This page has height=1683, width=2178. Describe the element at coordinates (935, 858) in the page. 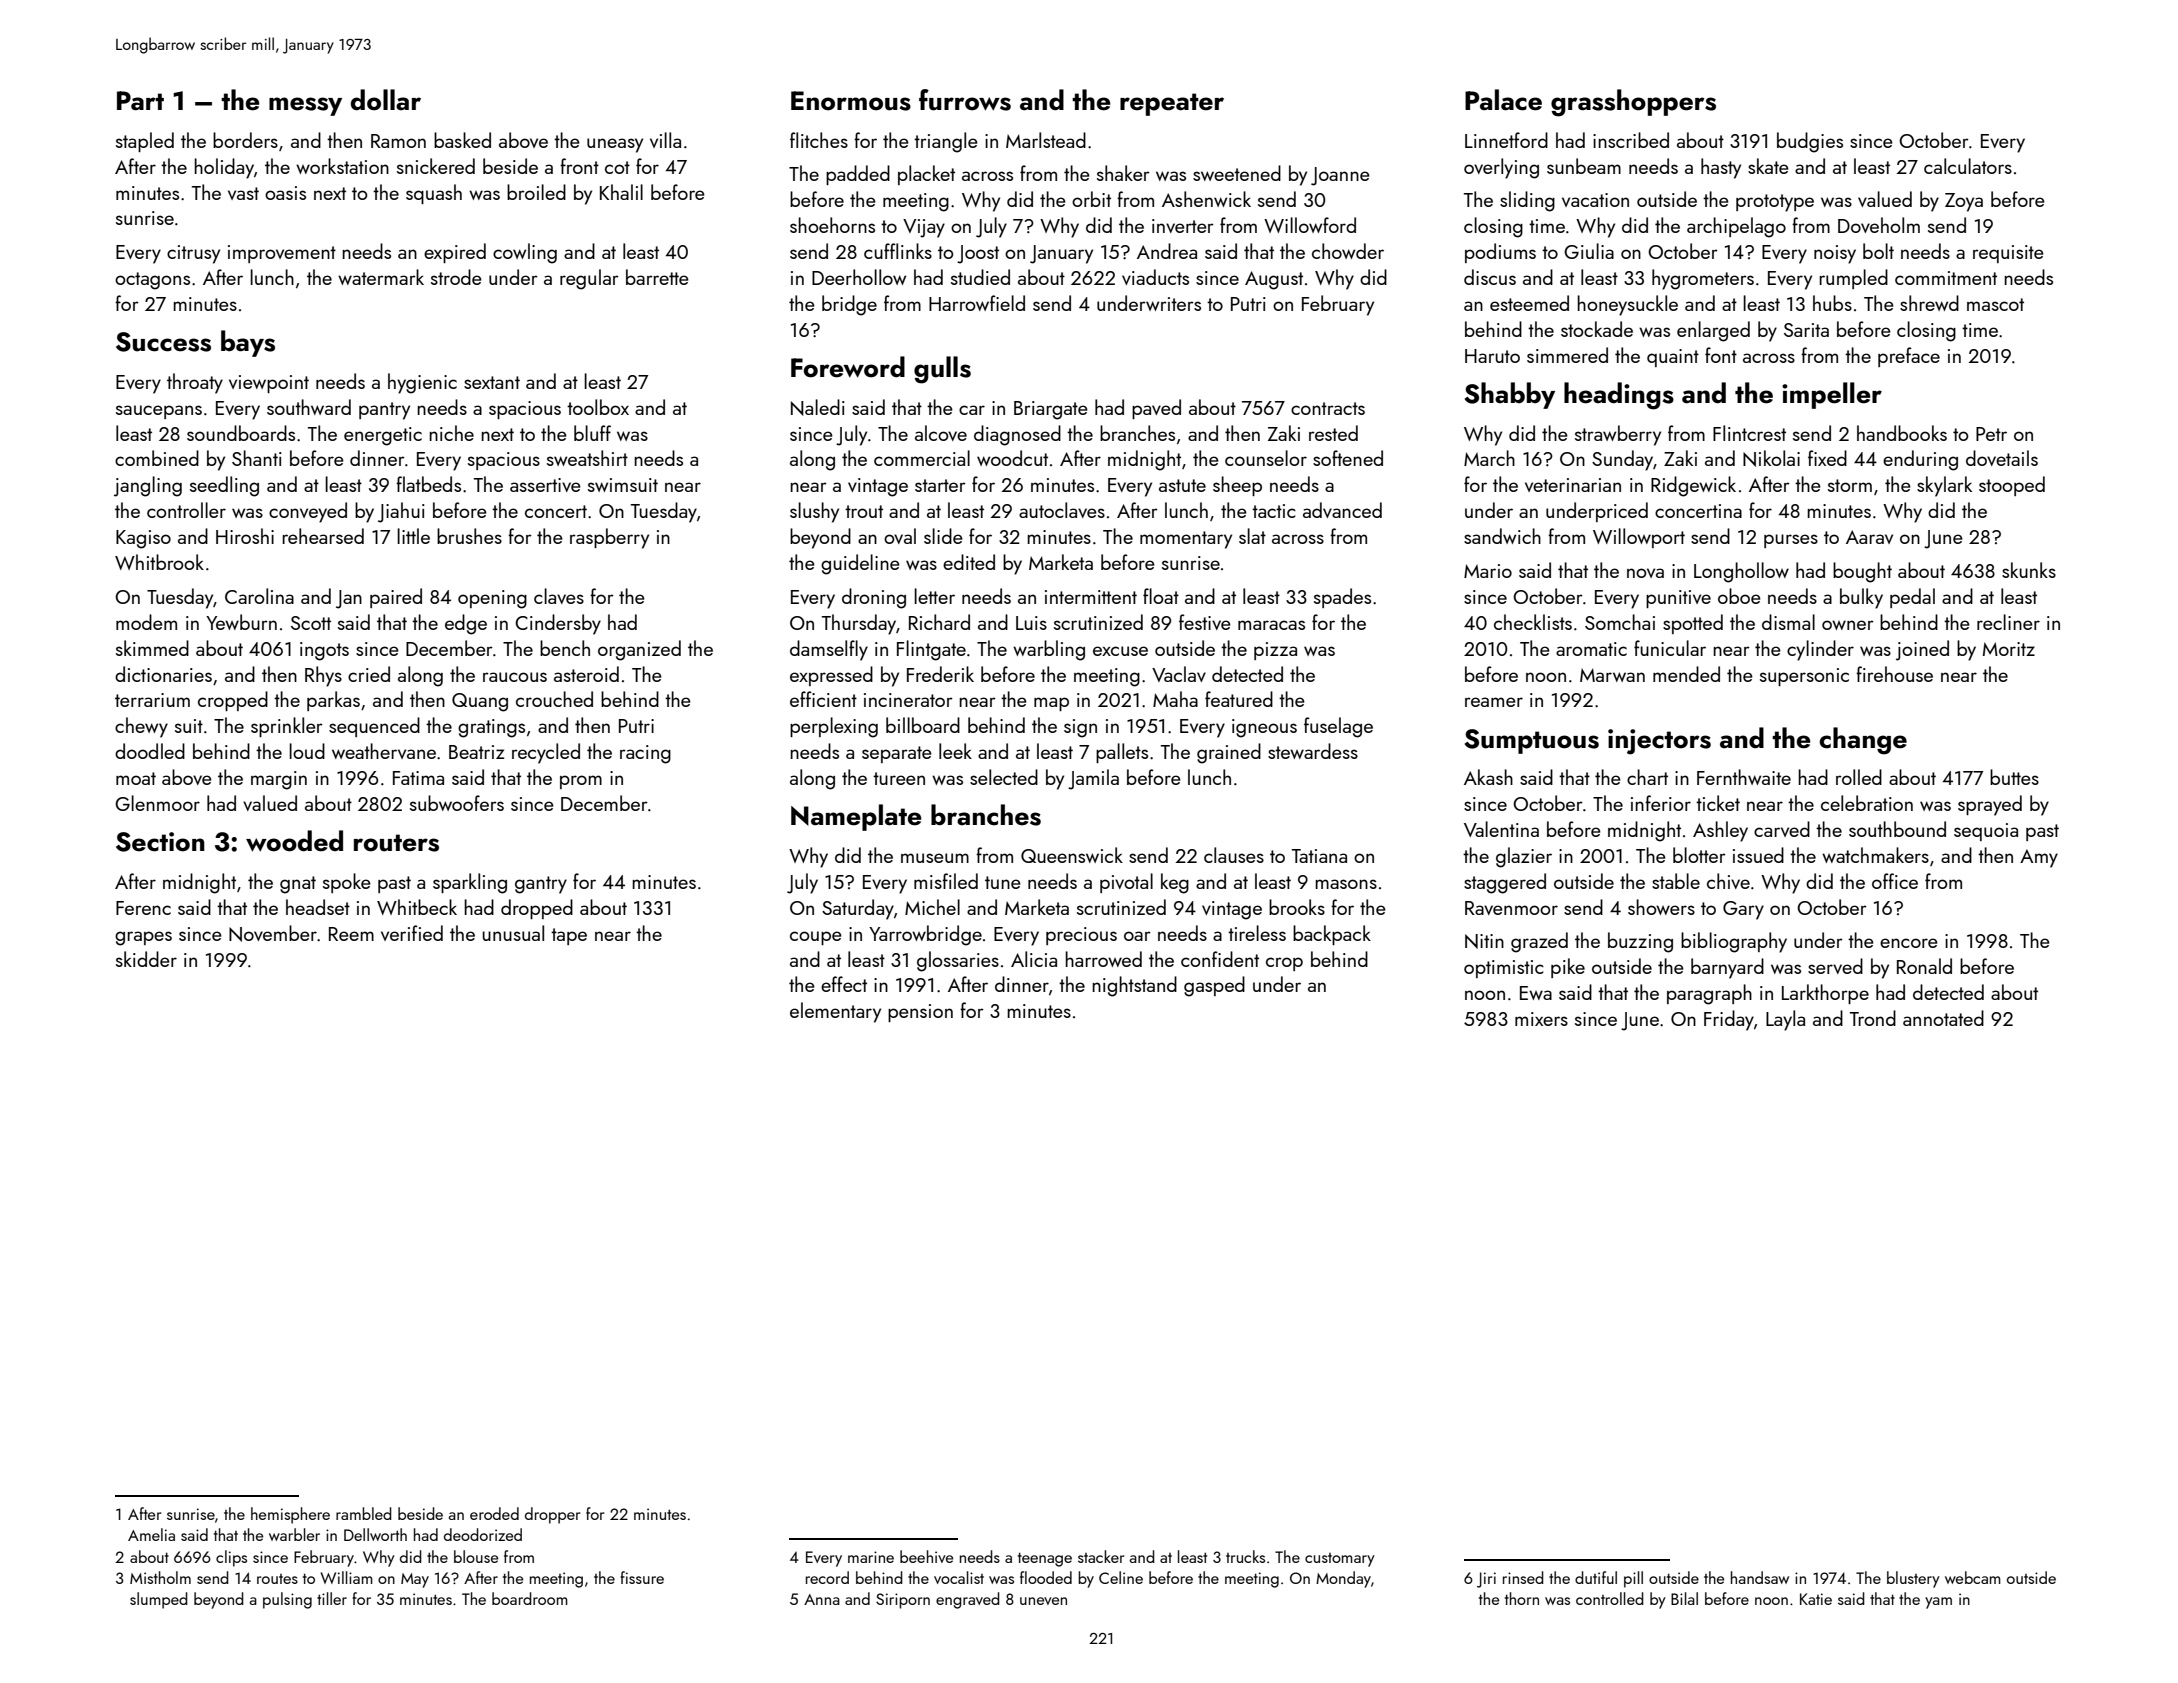

I see `museum` at that location.
